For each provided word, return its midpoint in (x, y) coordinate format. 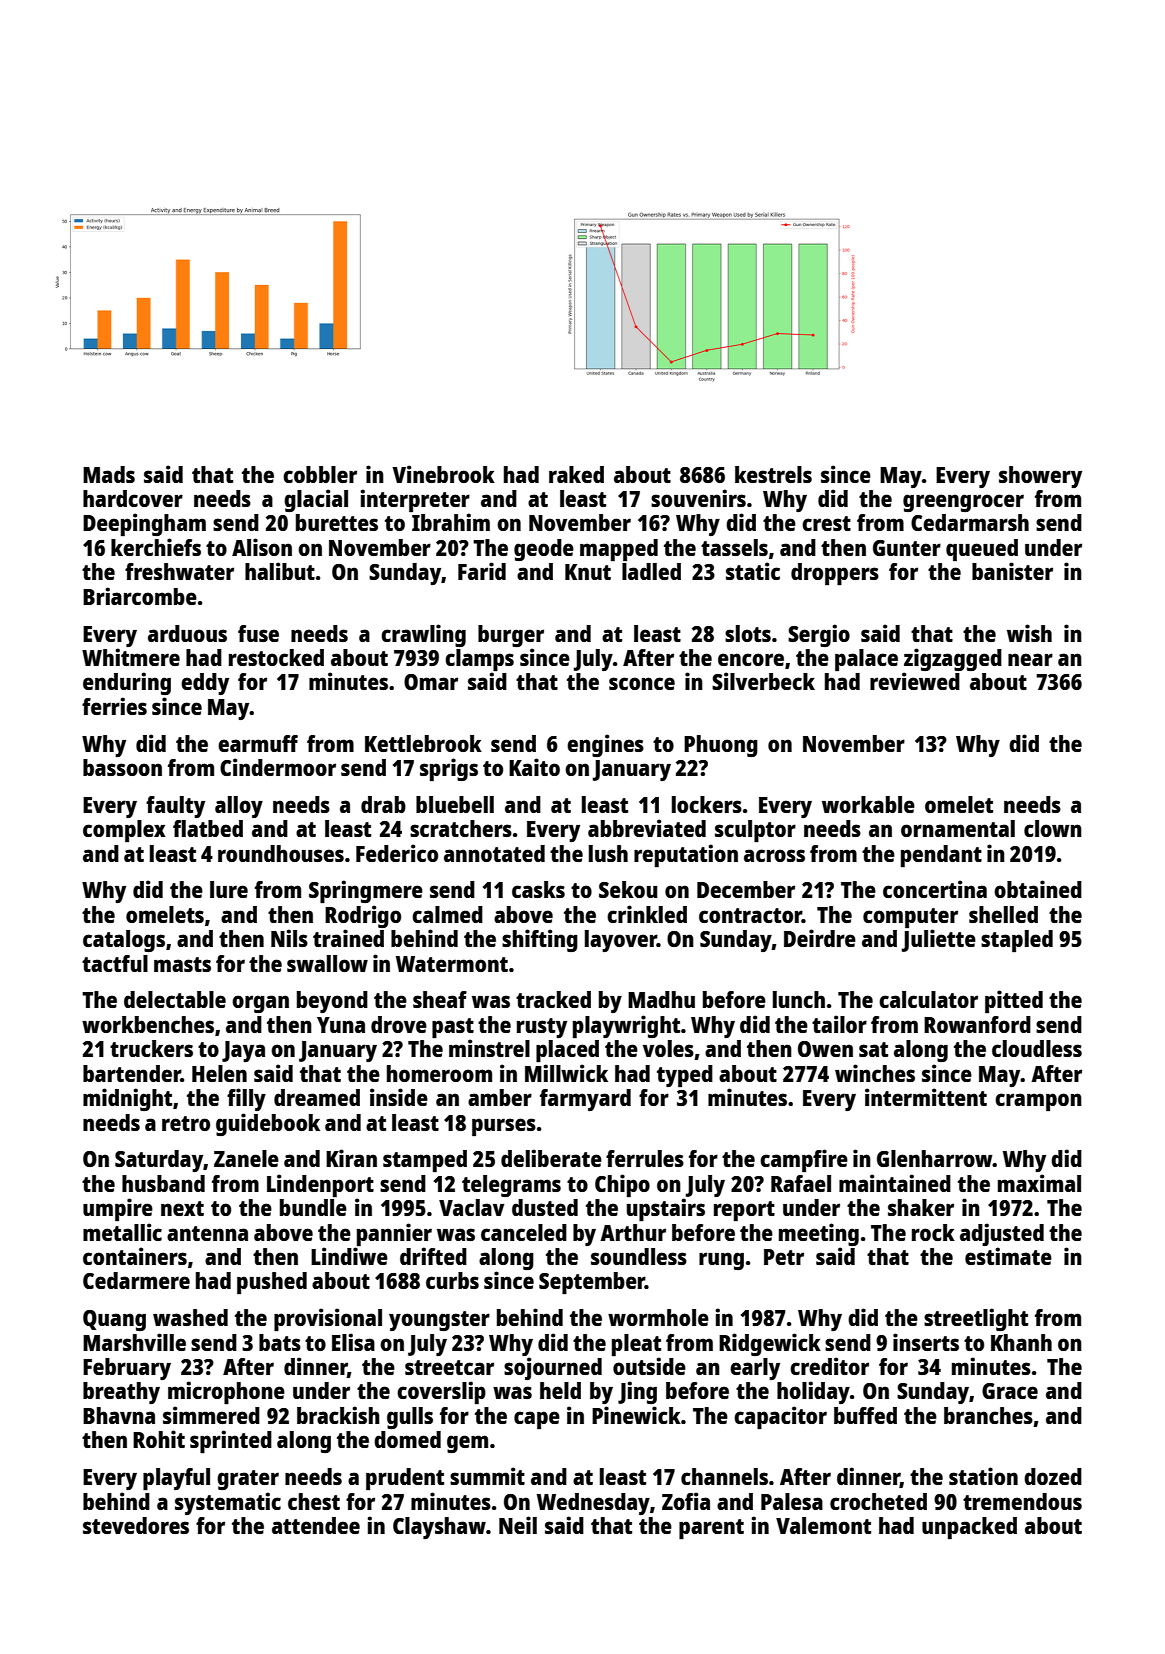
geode (544, 550)
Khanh (1021, 1342)
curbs (452, 1280)
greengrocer (963, 503)
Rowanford (977, 1024)
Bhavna (119, 1415)
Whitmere (131, 657)
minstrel (489, 1048)
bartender (132, 1073)
